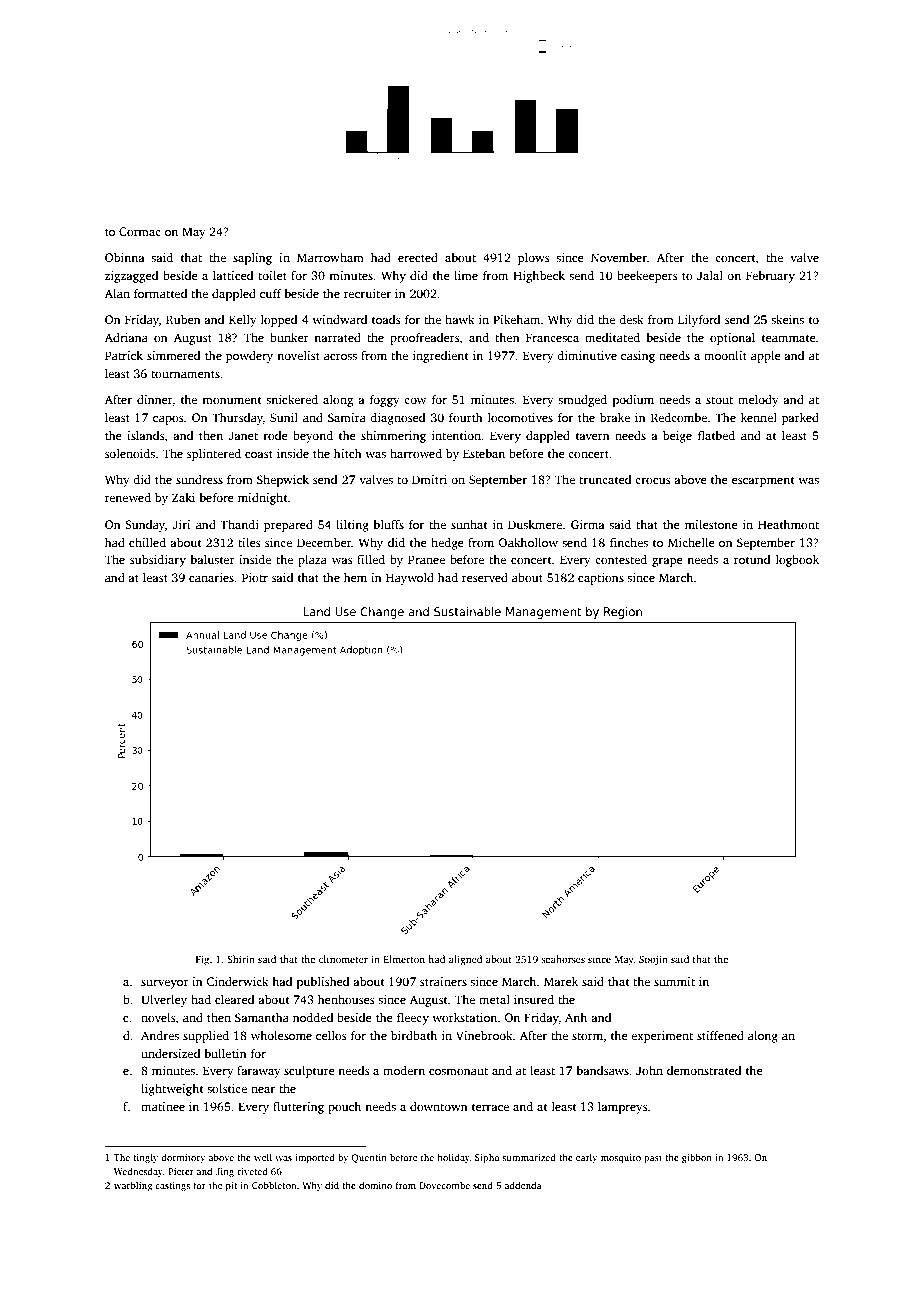  I want to click on warbling, so click(133, 1186).
